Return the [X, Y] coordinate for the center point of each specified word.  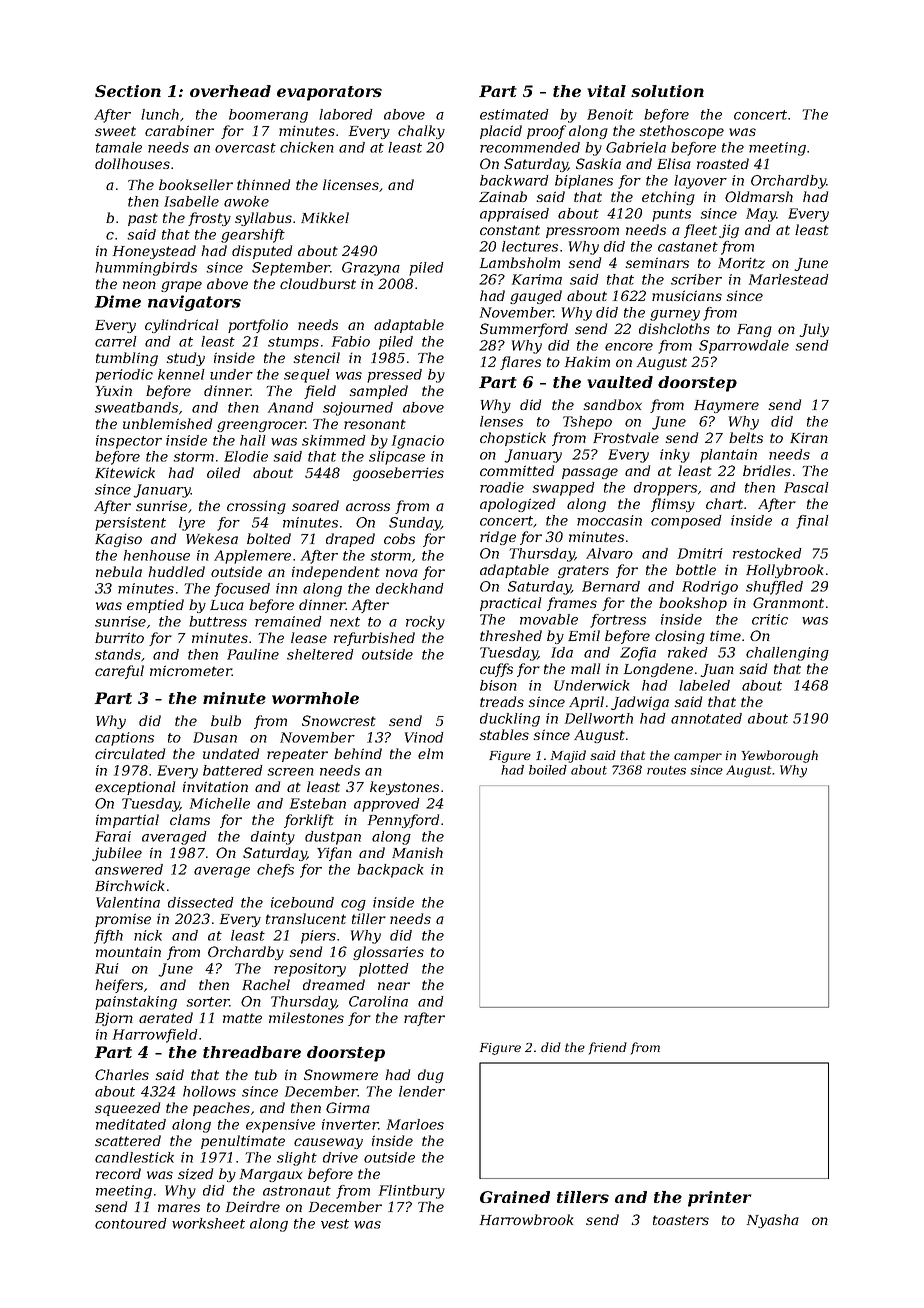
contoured [131, 1223]
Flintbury [412, 1192]
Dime [118, 301]
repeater [297, 755]
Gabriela [636, 147]
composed [686, 522]
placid [501, 132]
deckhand [410, 588]
